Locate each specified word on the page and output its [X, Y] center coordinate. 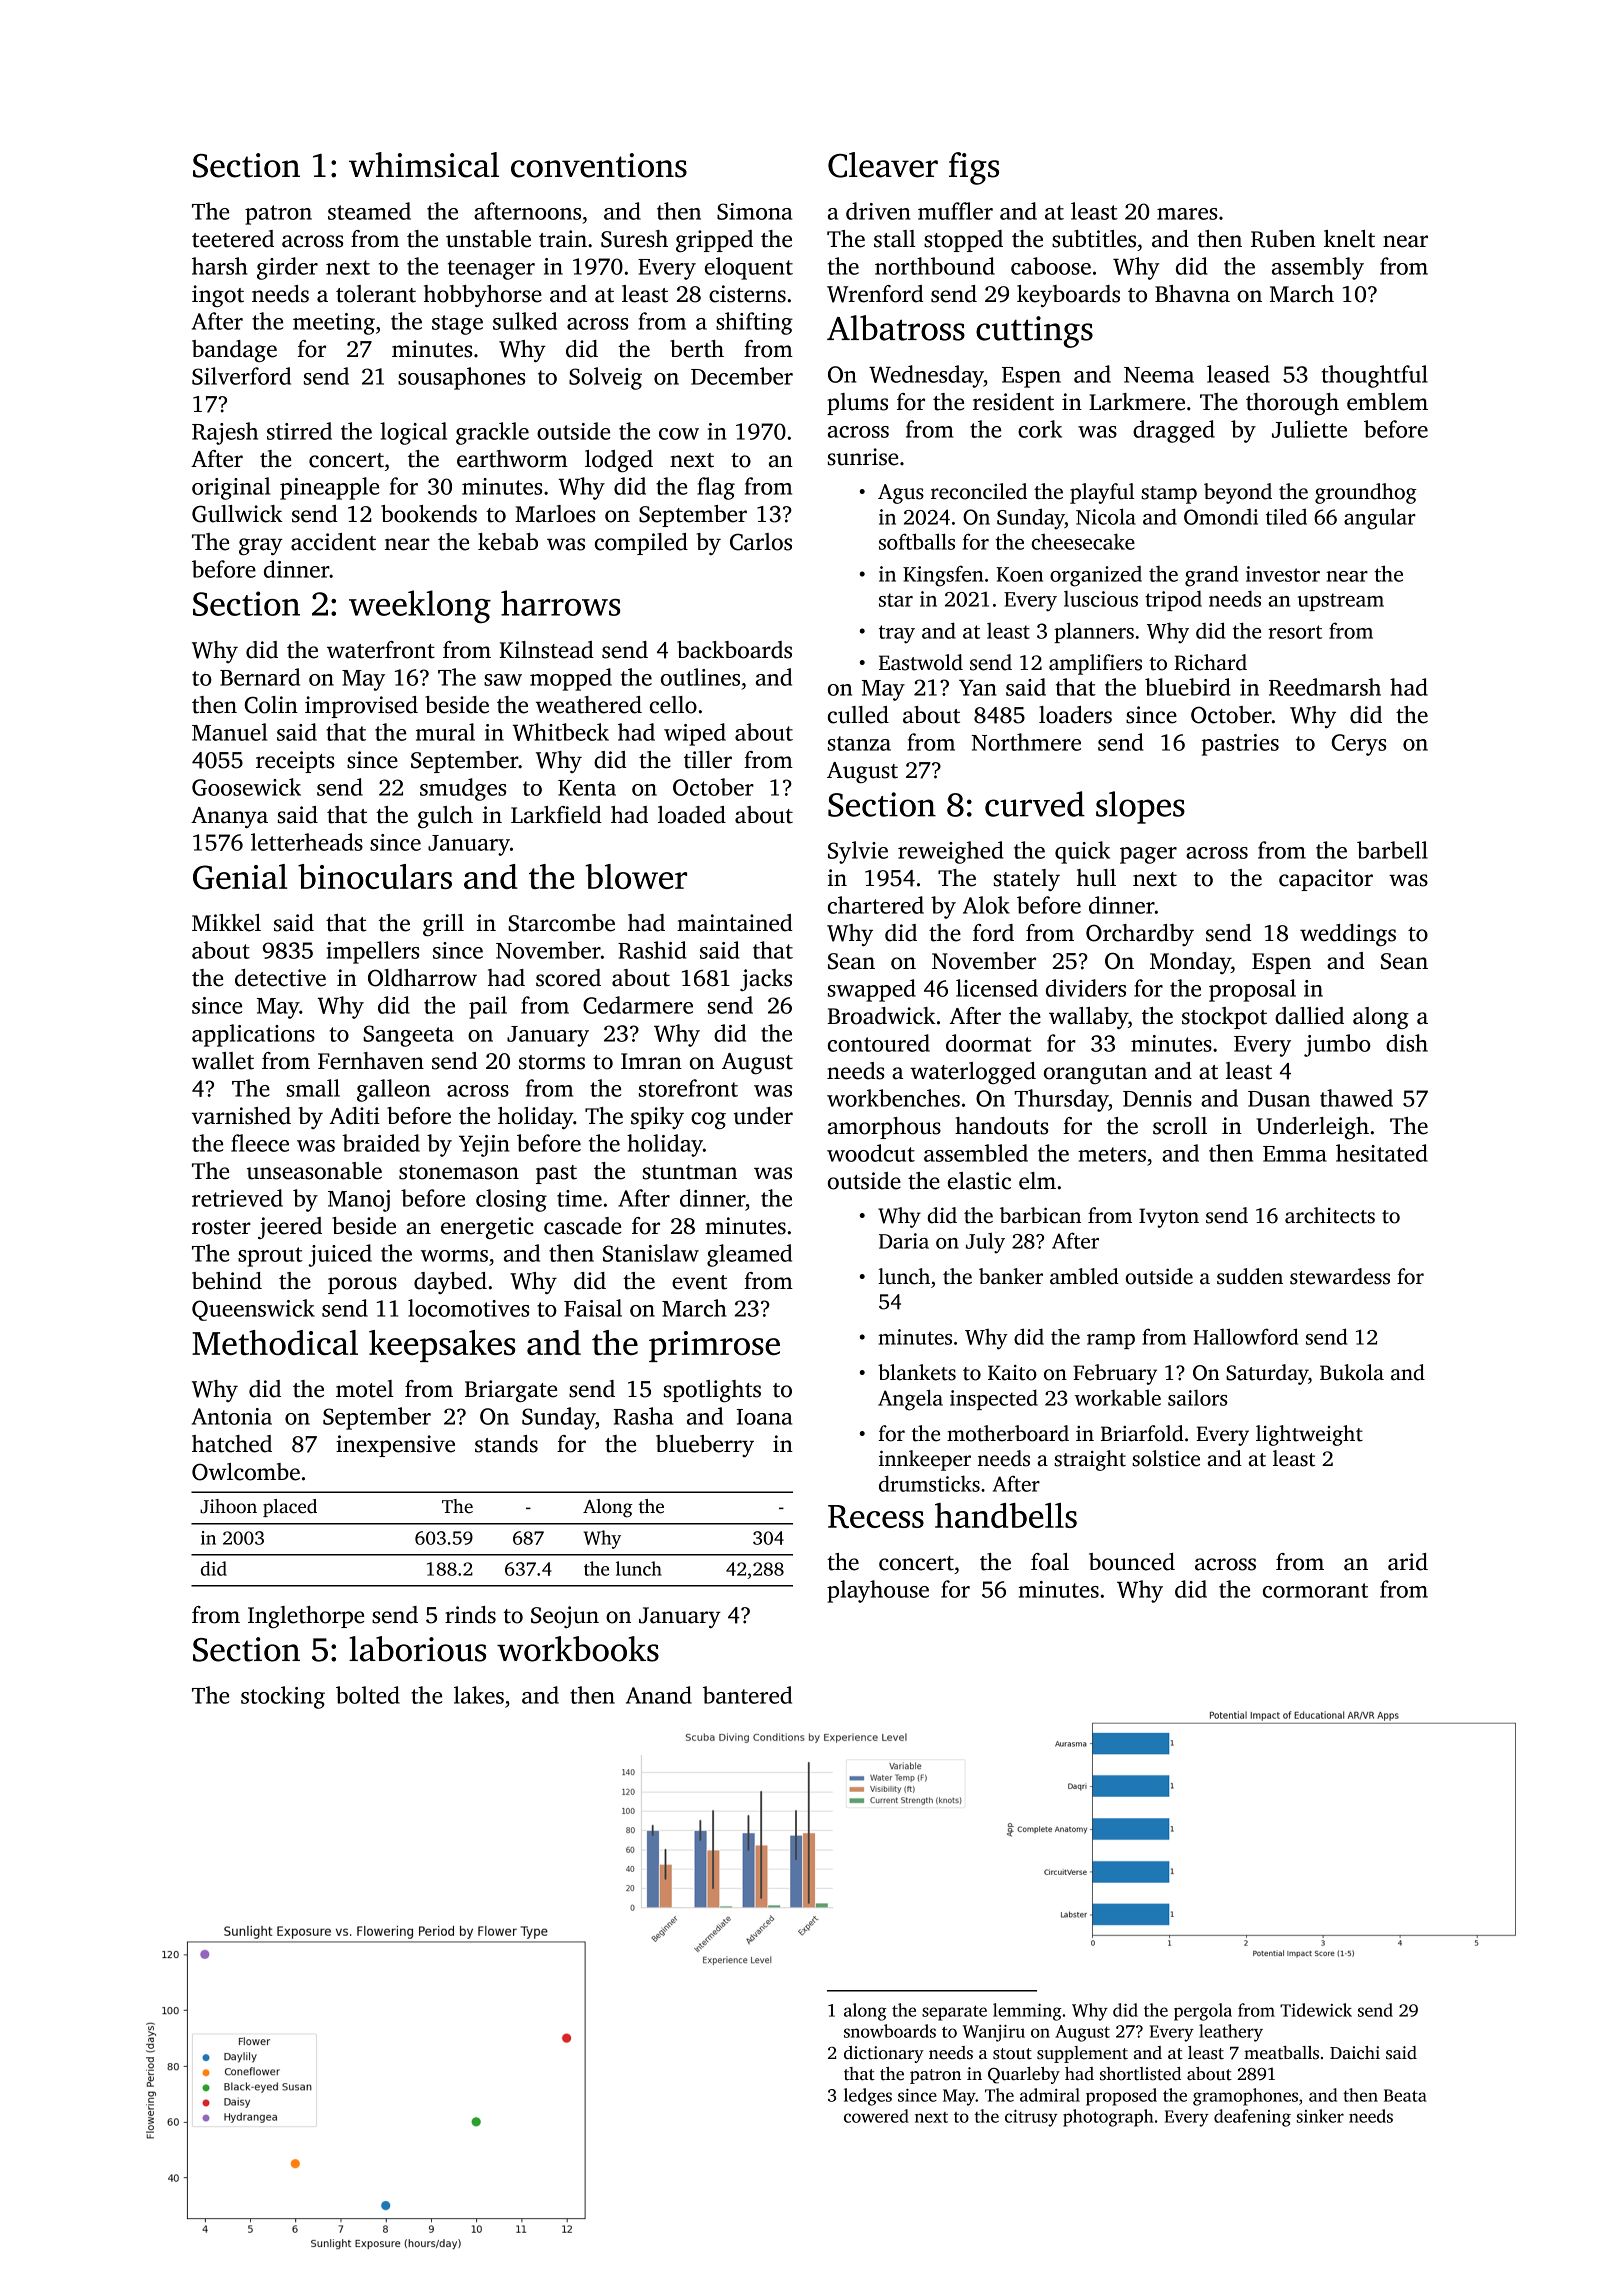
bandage [234, 351]
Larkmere [1137, 402]
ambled [1084, 1276]
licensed [997, 988]
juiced [340, 1255]
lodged [619, 461]
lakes [479, 1695]
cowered [876, 2116]
